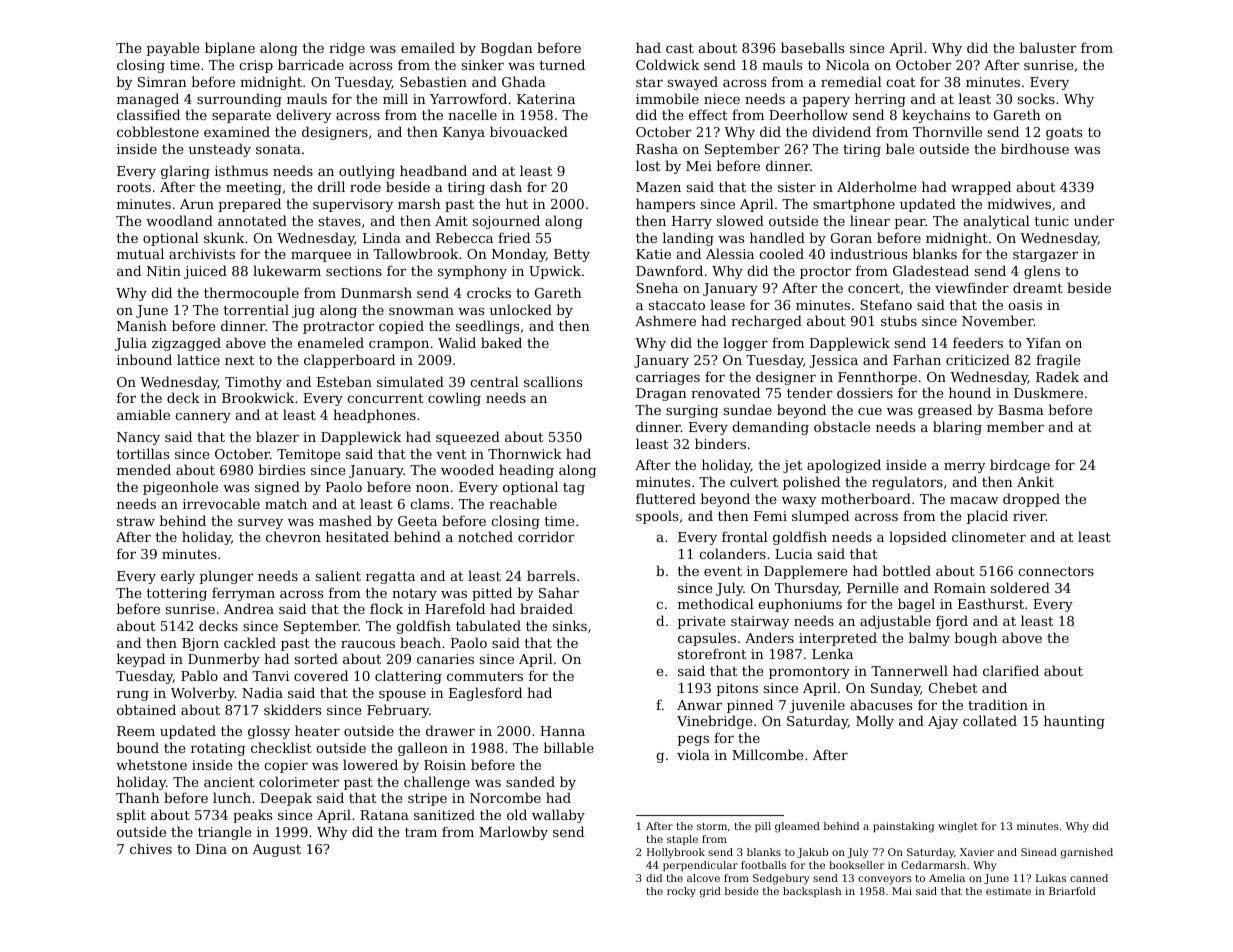 The image size is (1233, 952). Describe the element at coordinates (308, 455) in the image. I see `Temitope` at that location.
